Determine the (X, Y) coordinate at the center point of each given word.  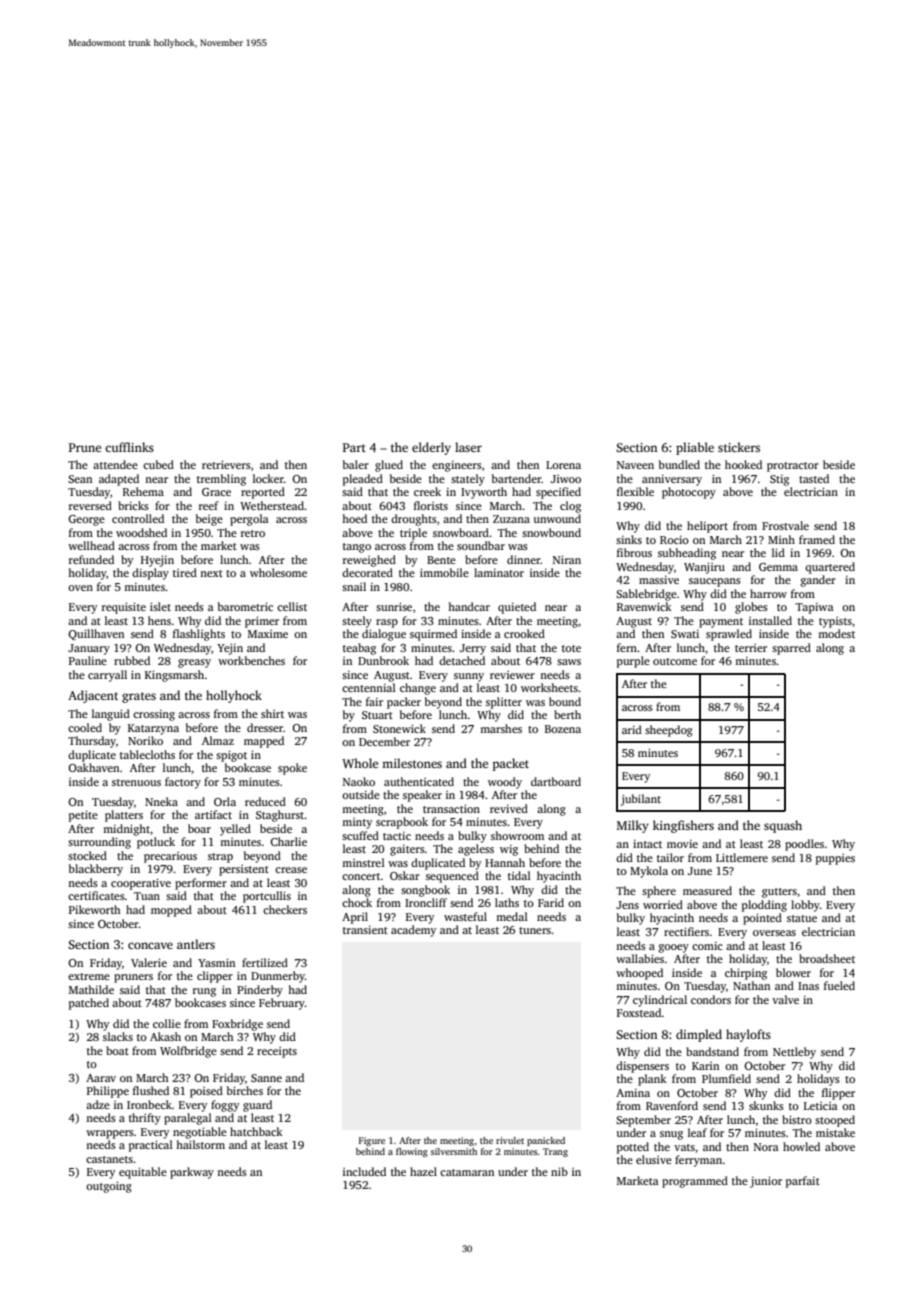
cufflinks (129, 447)
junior (766, 1182)
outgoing (109, 1187)
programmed (695, 1182)
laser (468, 447)
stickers (739, 447)
